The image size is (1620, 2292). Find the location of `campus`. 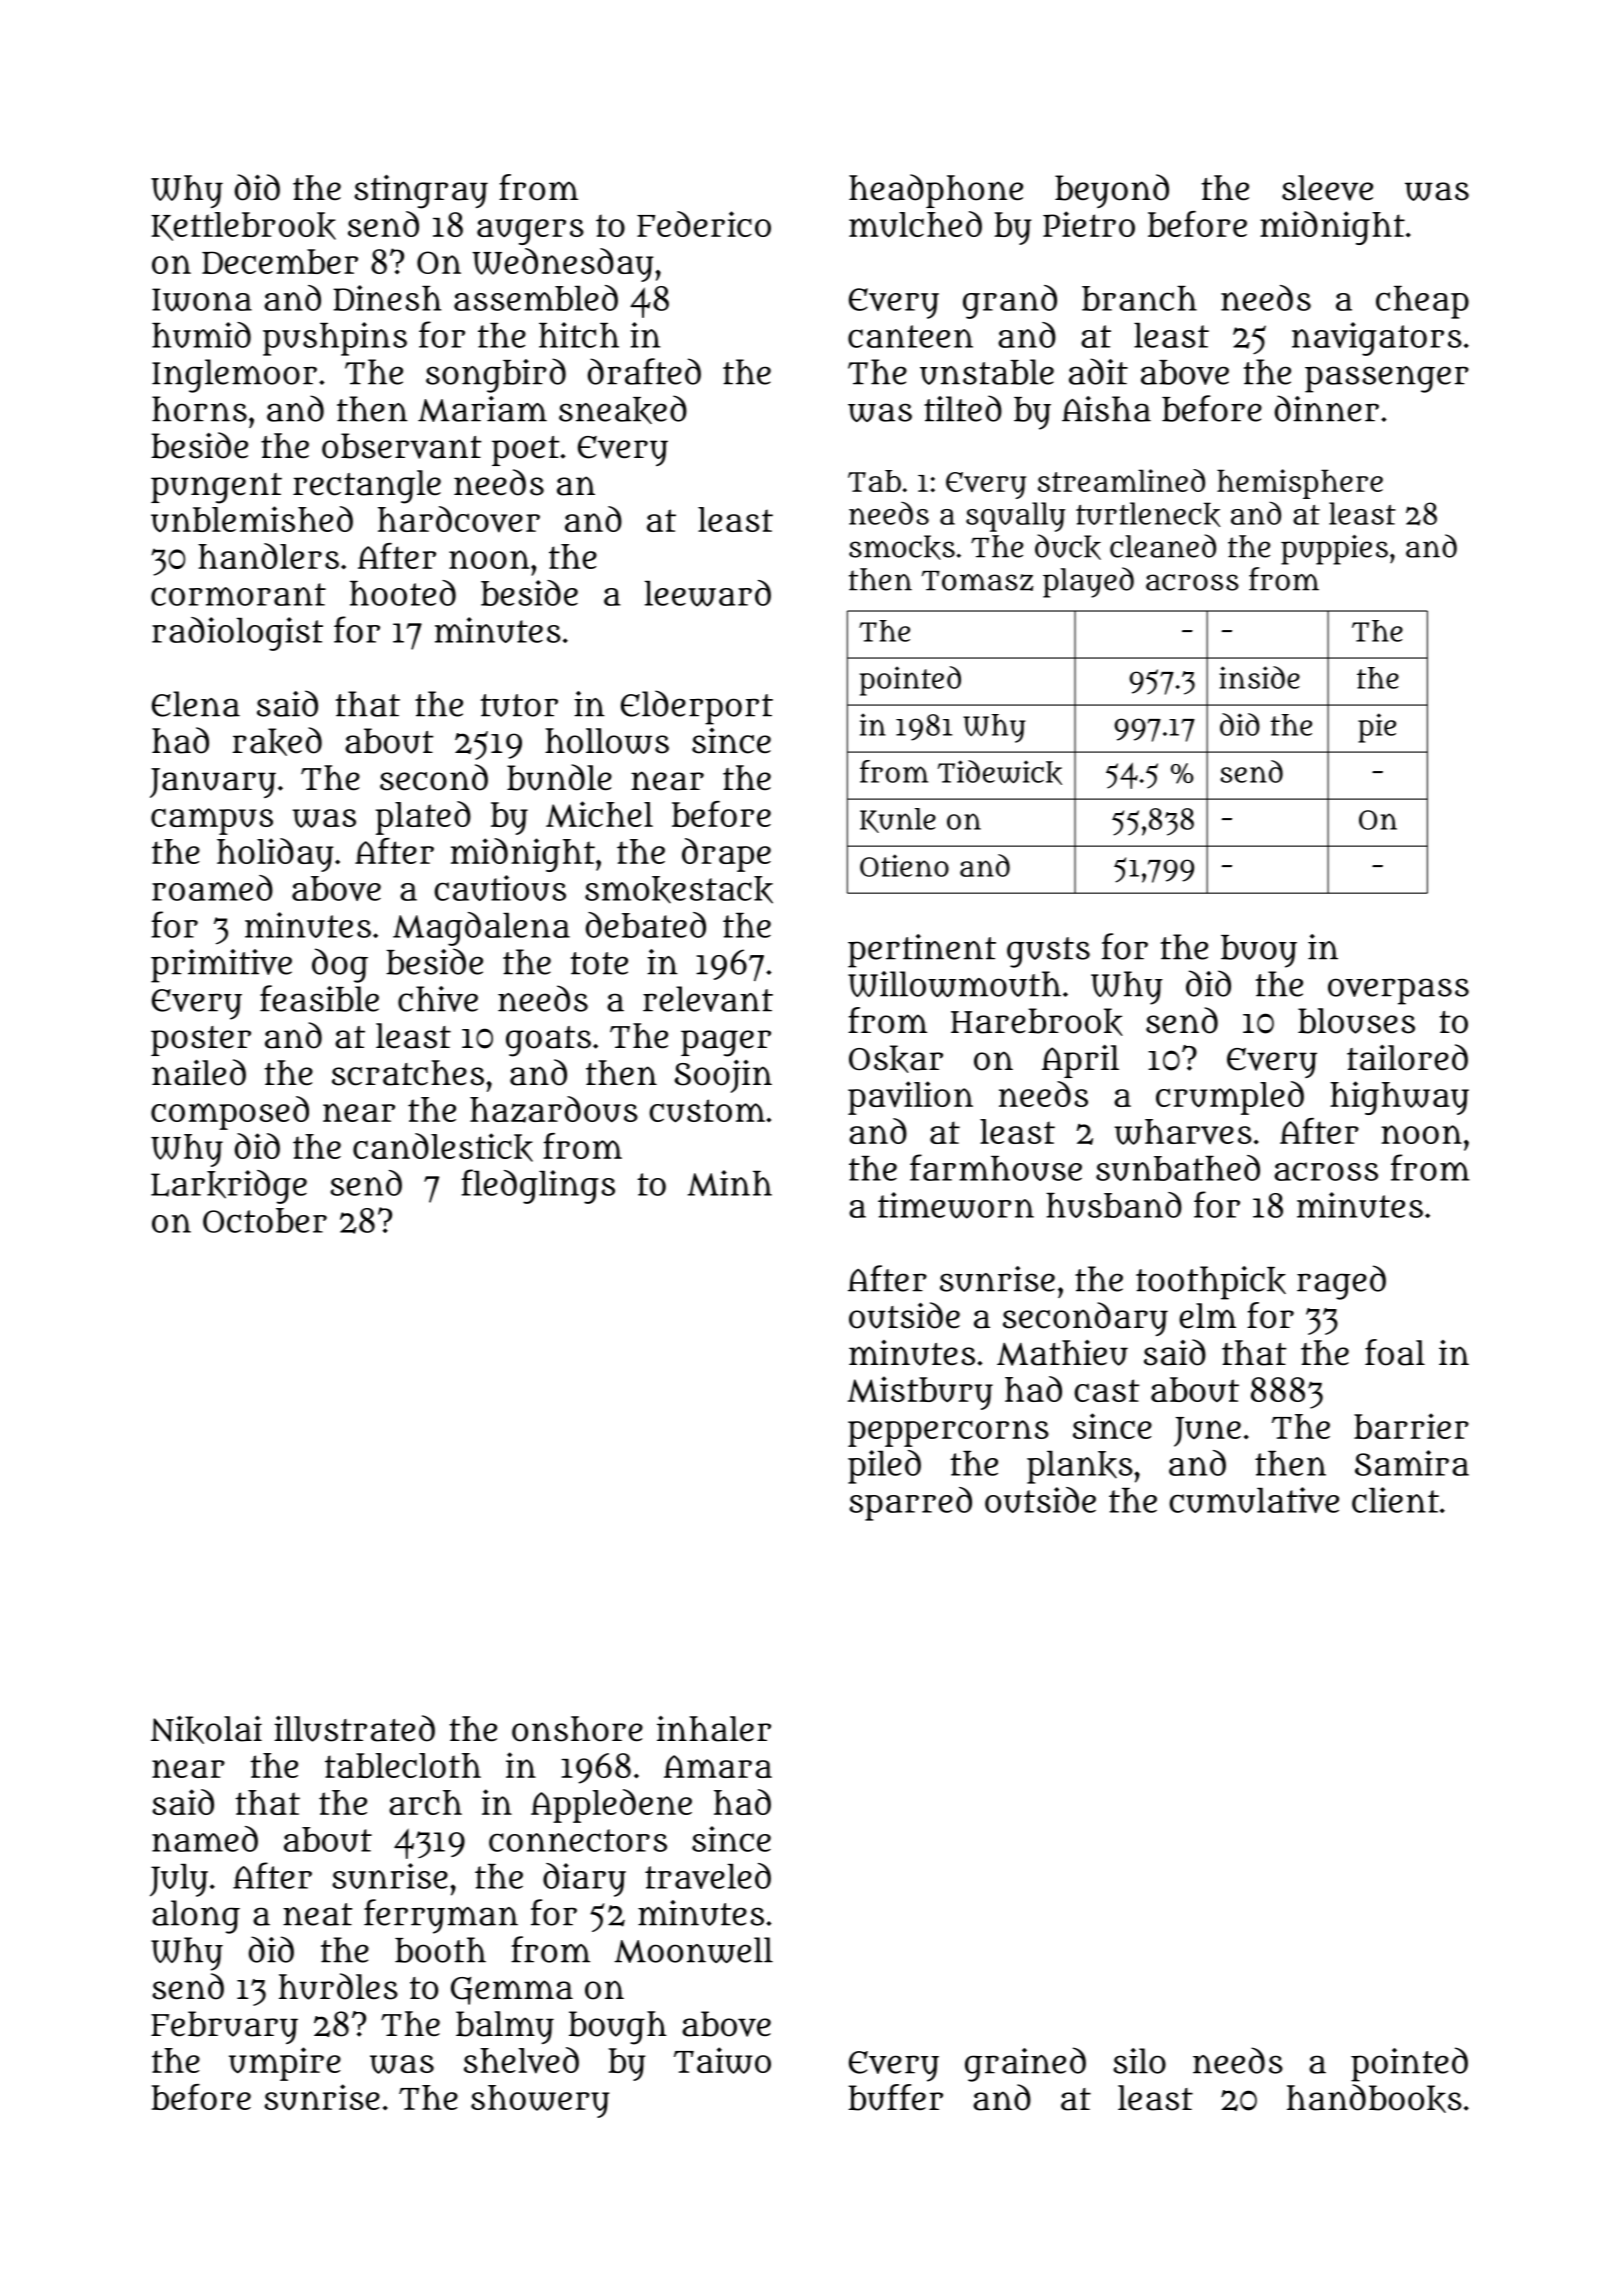

campus is located at coordinates (212, 821).
